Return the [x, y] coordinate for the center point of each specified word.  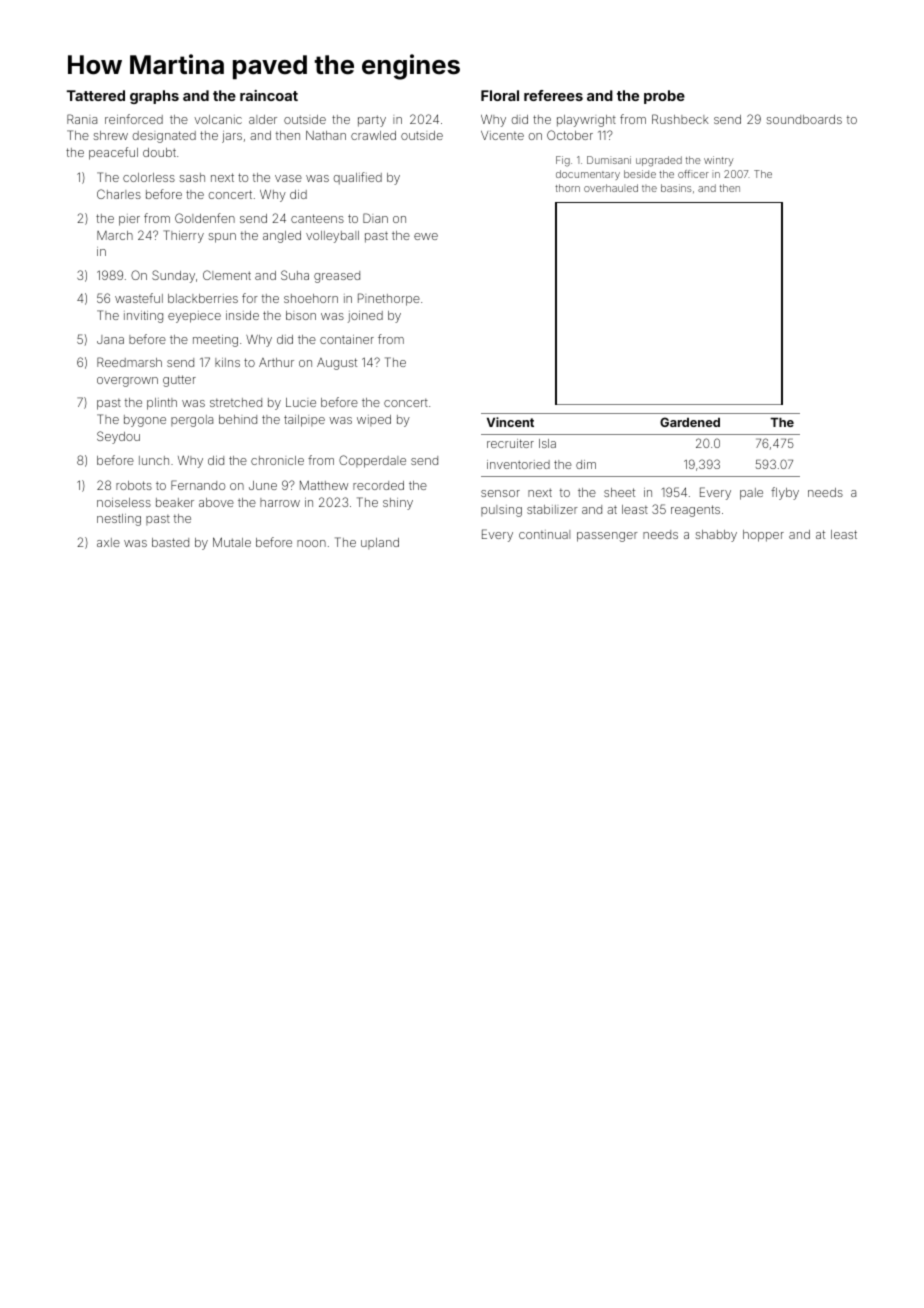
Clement [227, 275]
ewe [426, 236]
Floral [500, 95]
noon [311, 543]
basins [676, 188]
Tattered [96, 95]
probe [664, 97]
